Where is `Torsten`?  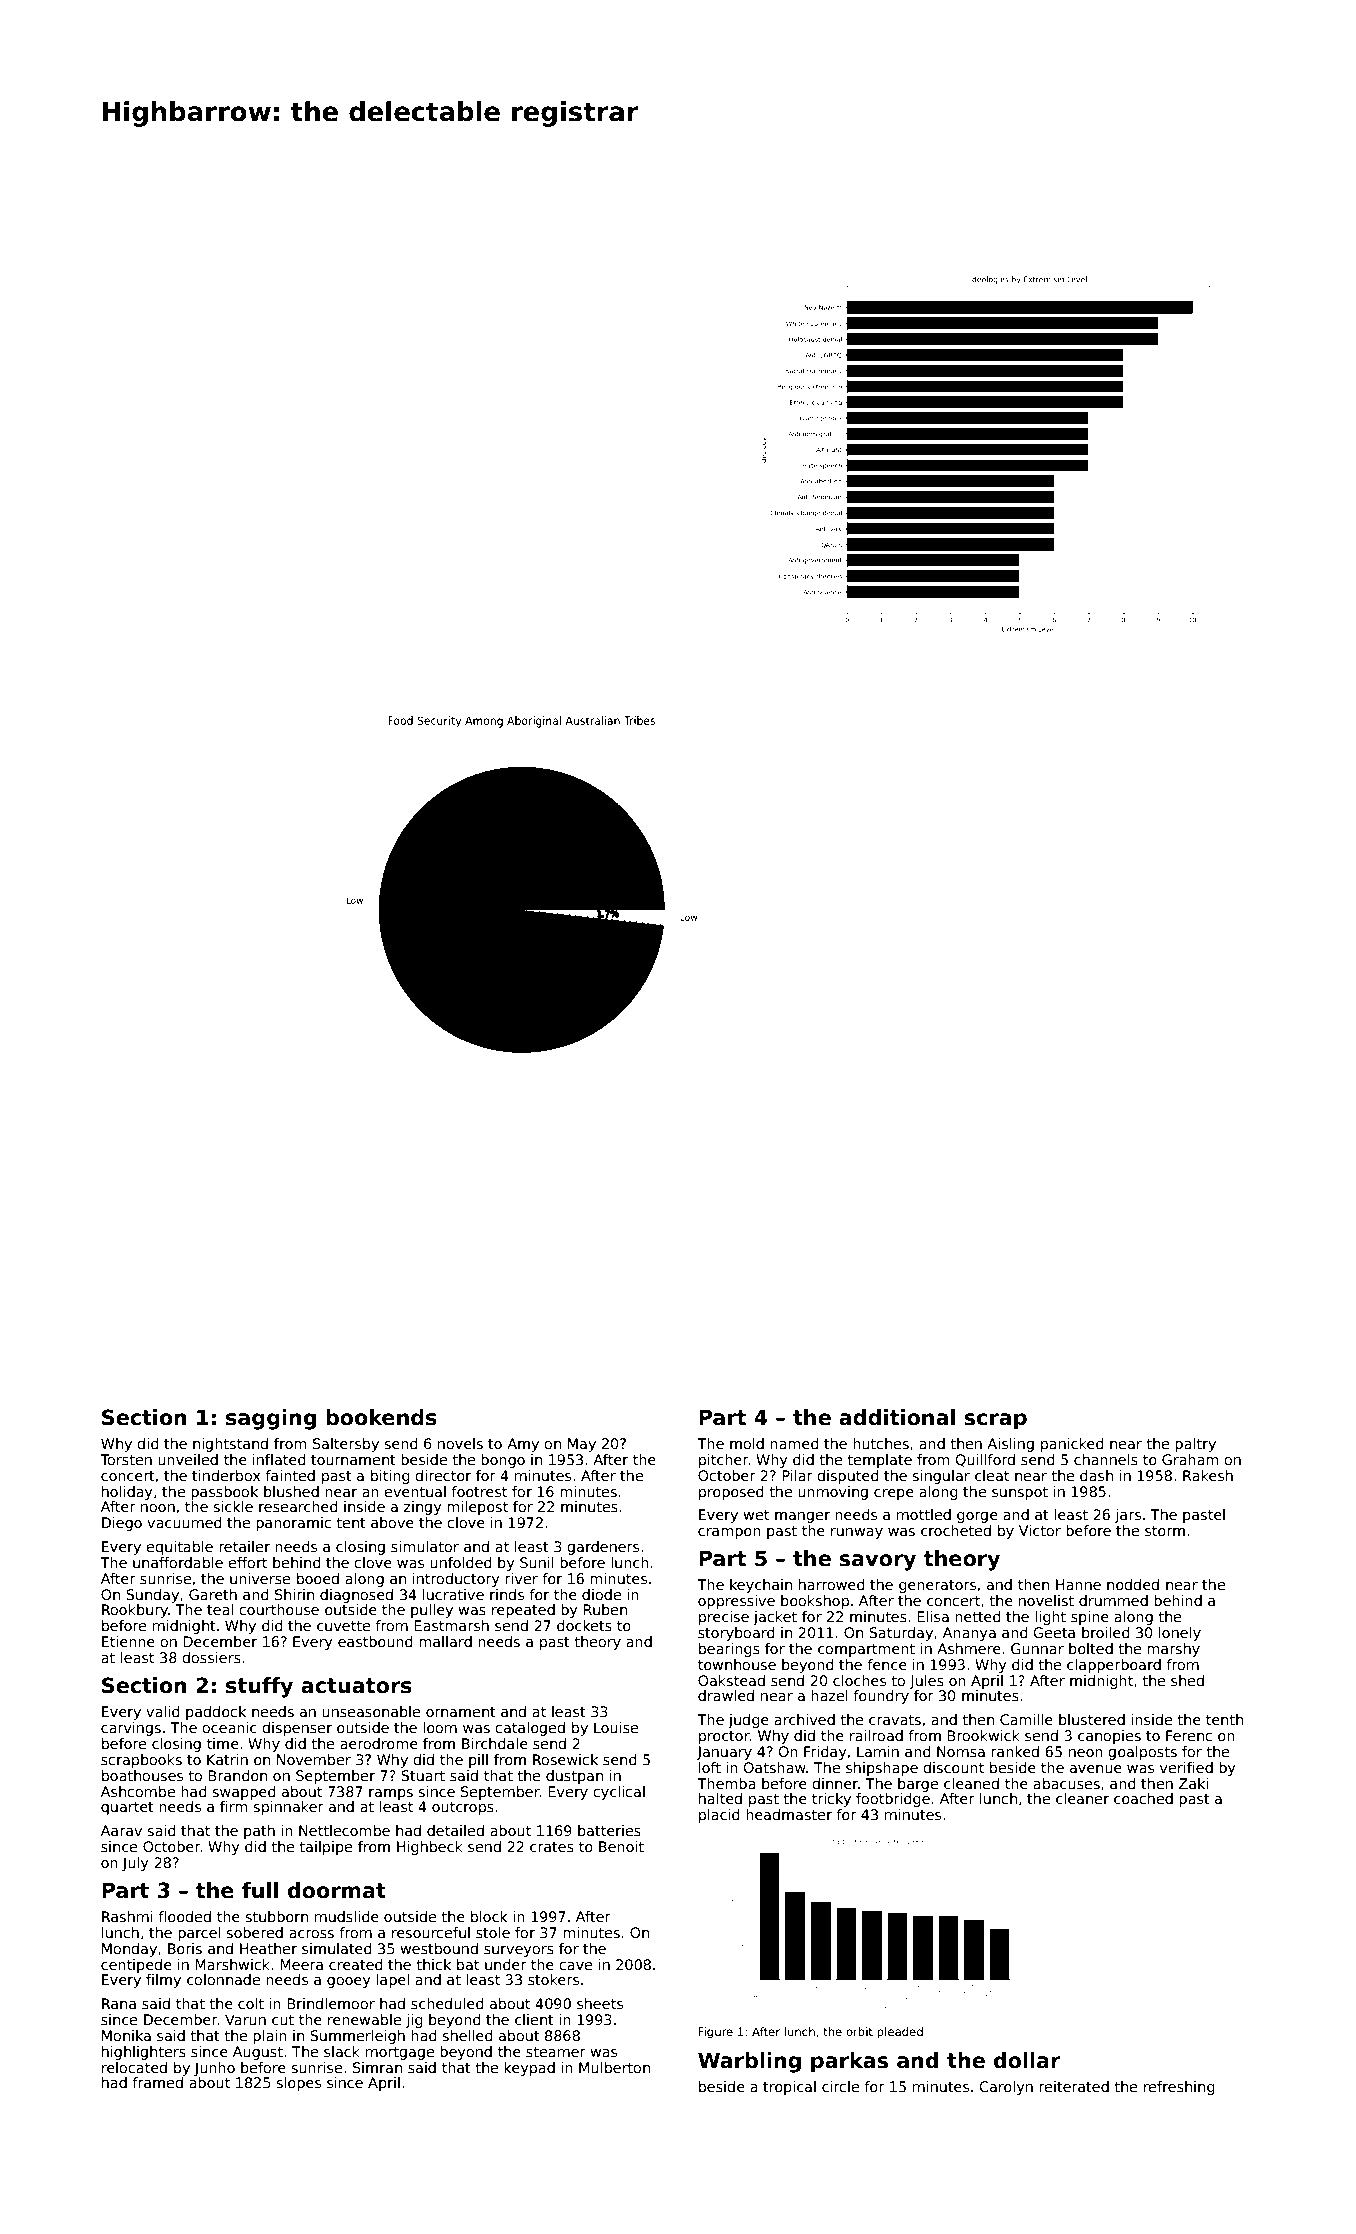 Torsten is located at coordinates (126, 1459).
